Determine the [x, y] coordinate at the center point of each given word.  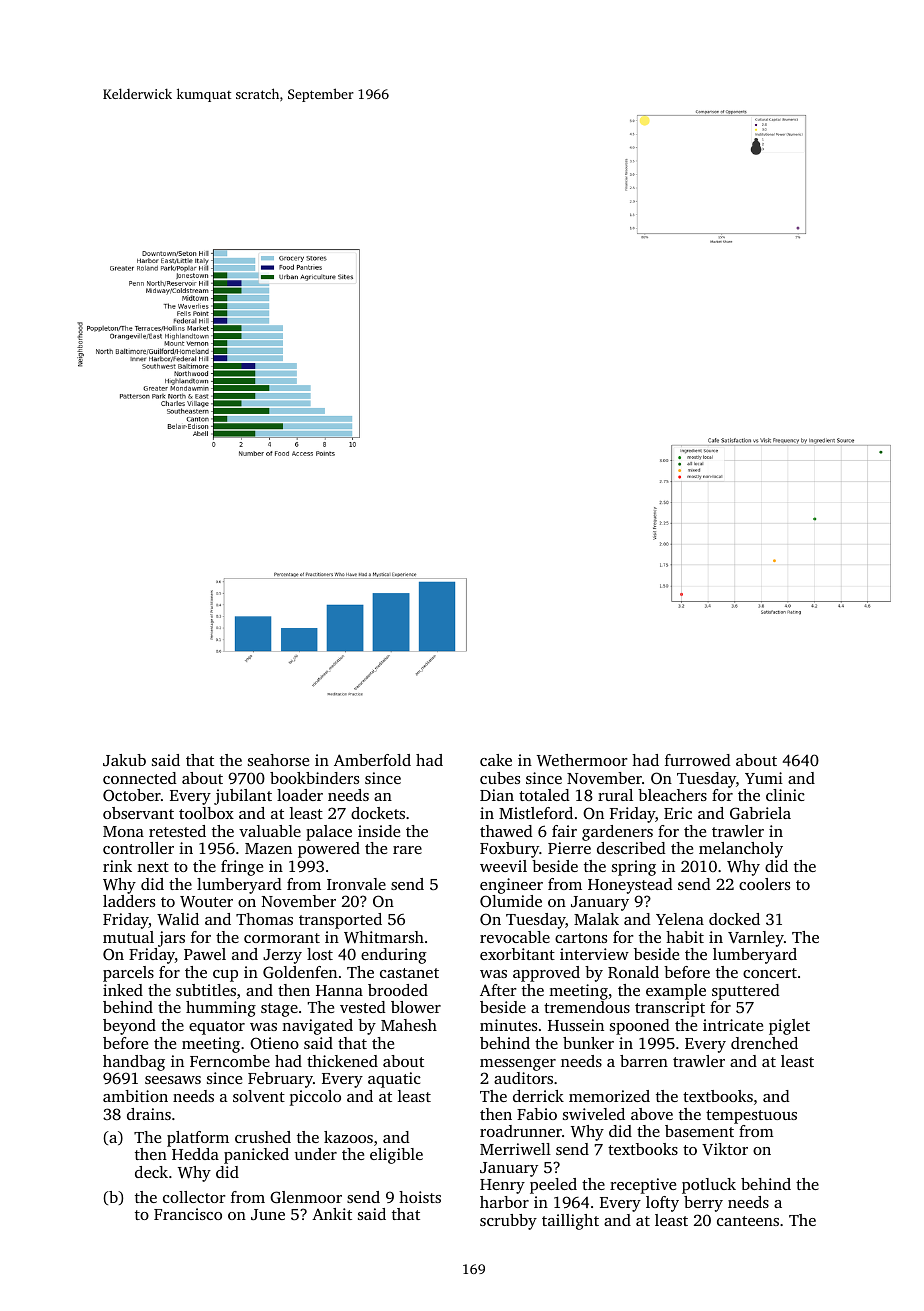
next [153, 867]
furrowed [698, 760]
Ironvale [356, 884]
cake [496, 760]
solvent [259, 1096]
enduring [394, 956]
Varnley [756, 939]
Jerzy [282, 956]
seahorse [278, 760]
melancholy [741, 850]
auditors [523, 1078]
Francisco [188, 1214]
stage [279, 1010]
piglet [789, 1027]
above [652, 1114]
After [498, 990]
